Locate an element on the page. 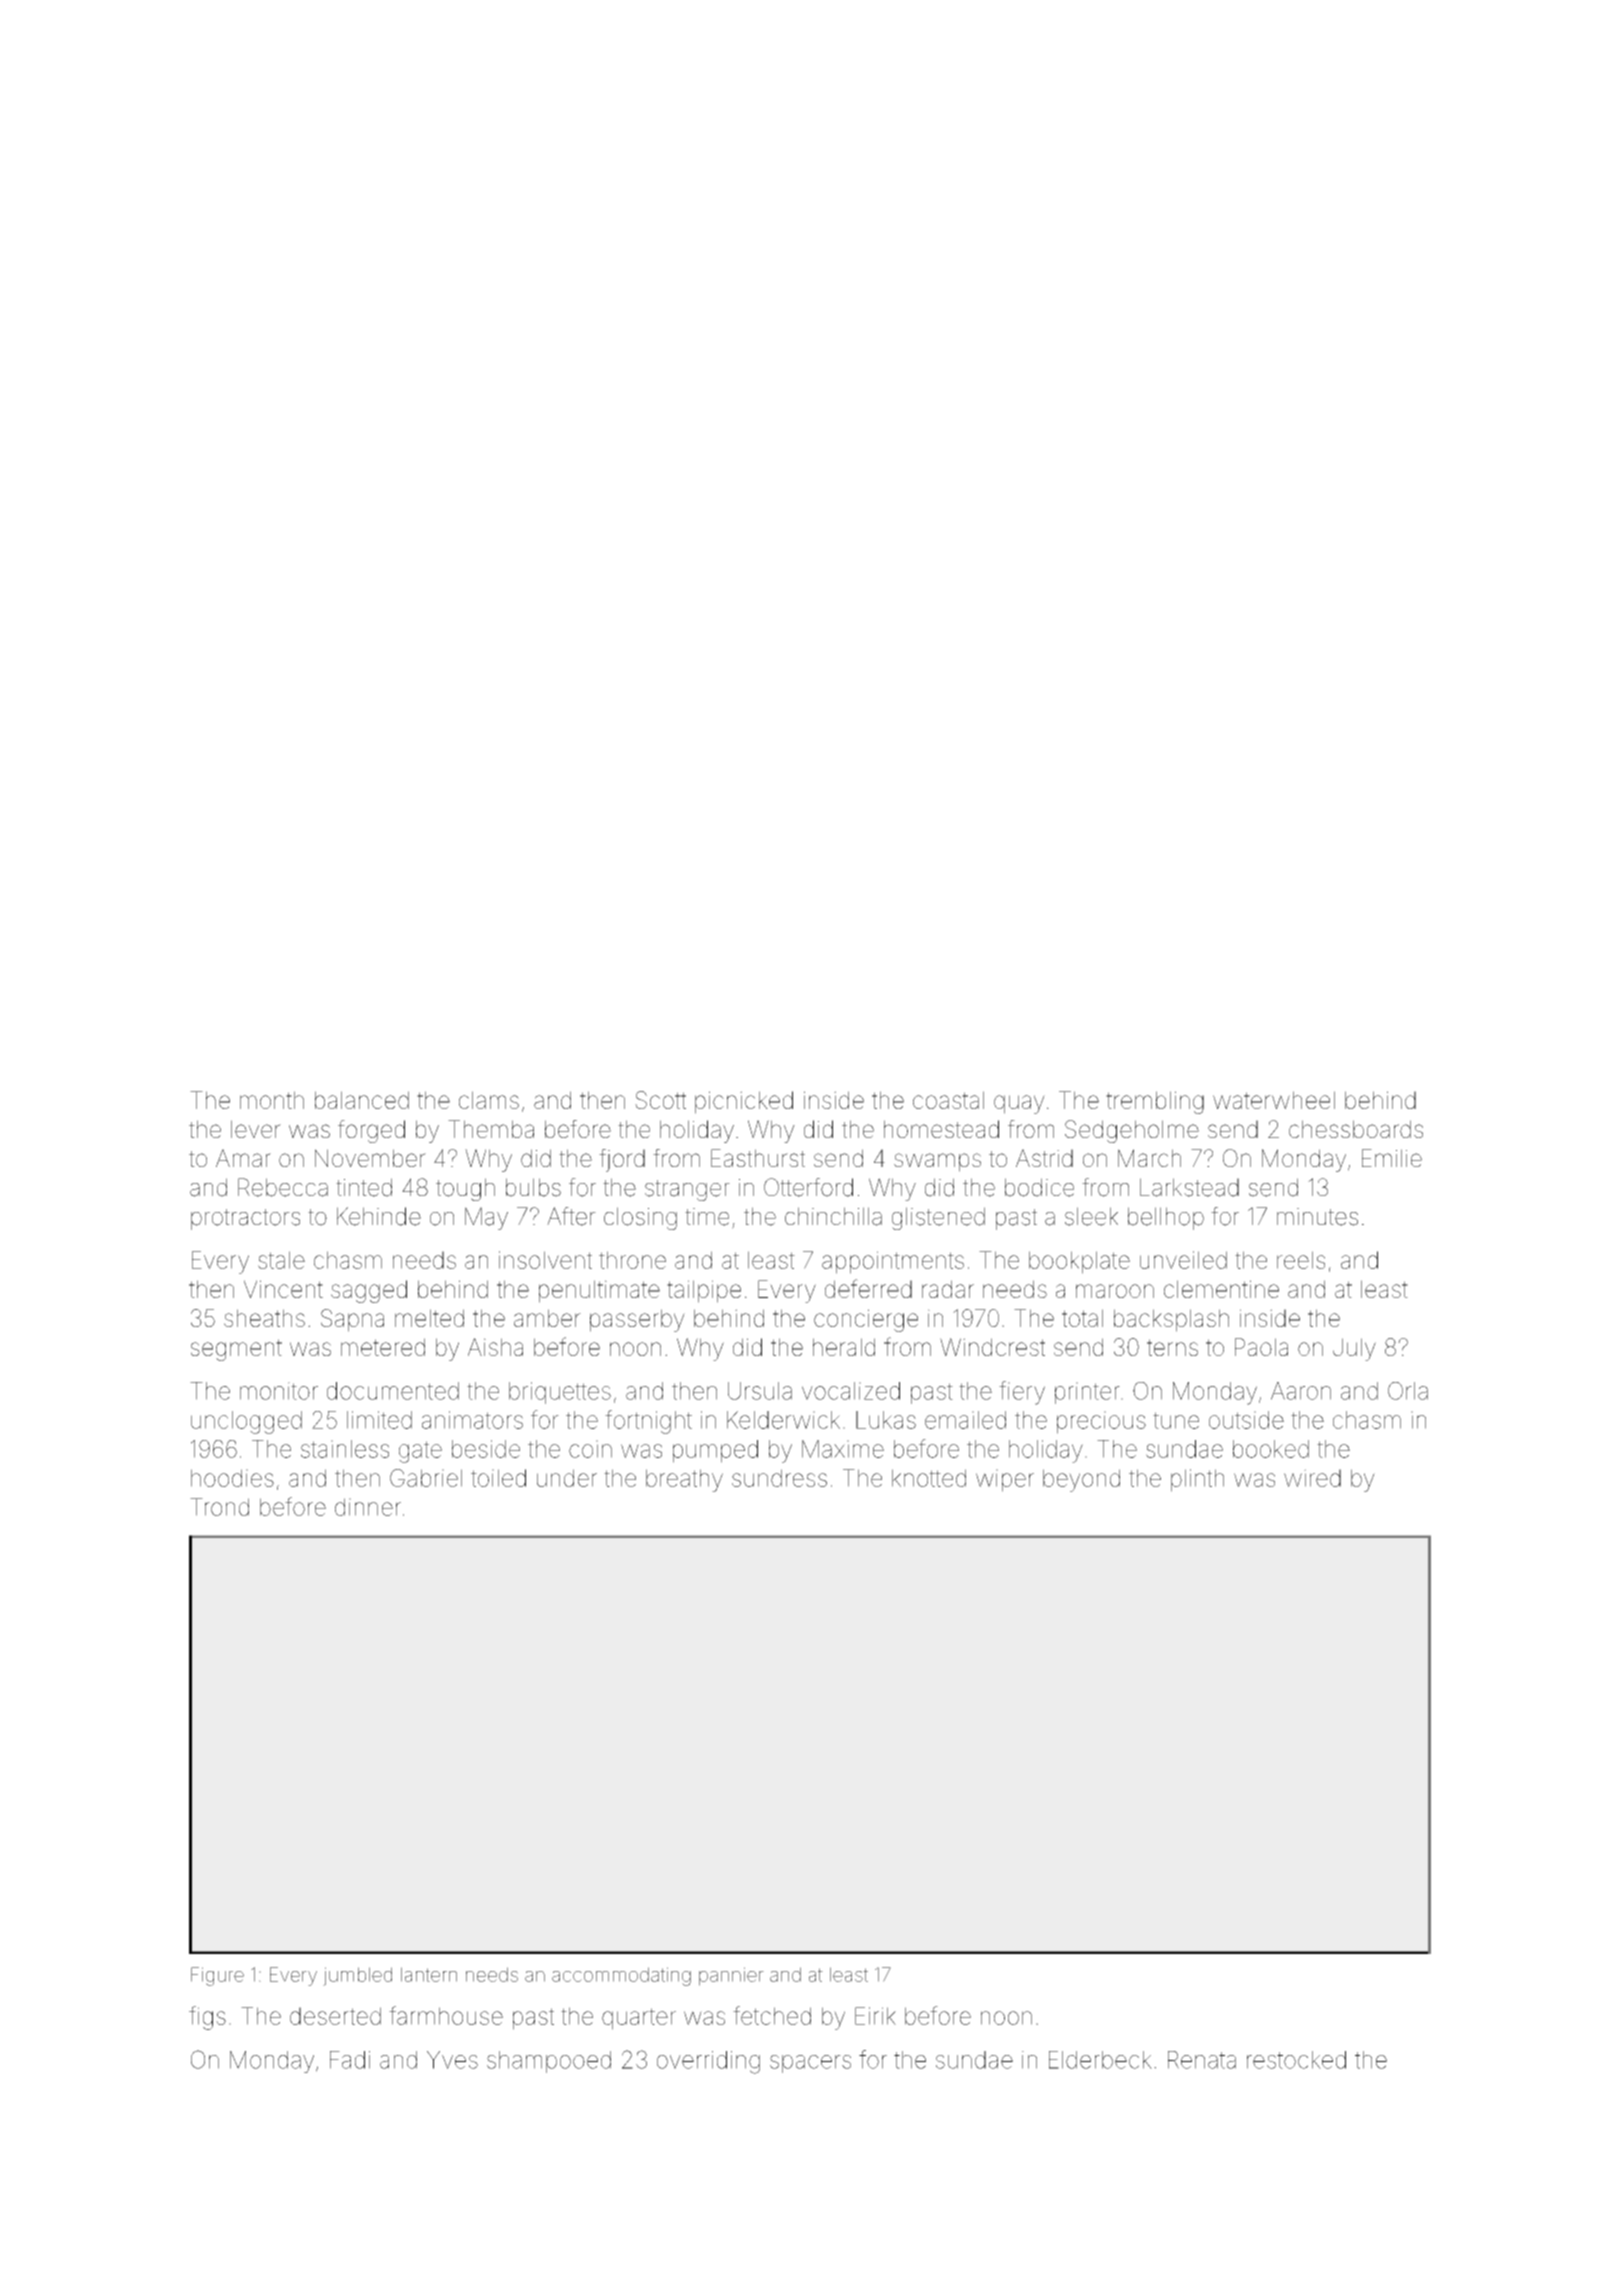  jumbled is located at coordinates (357, 1976).
